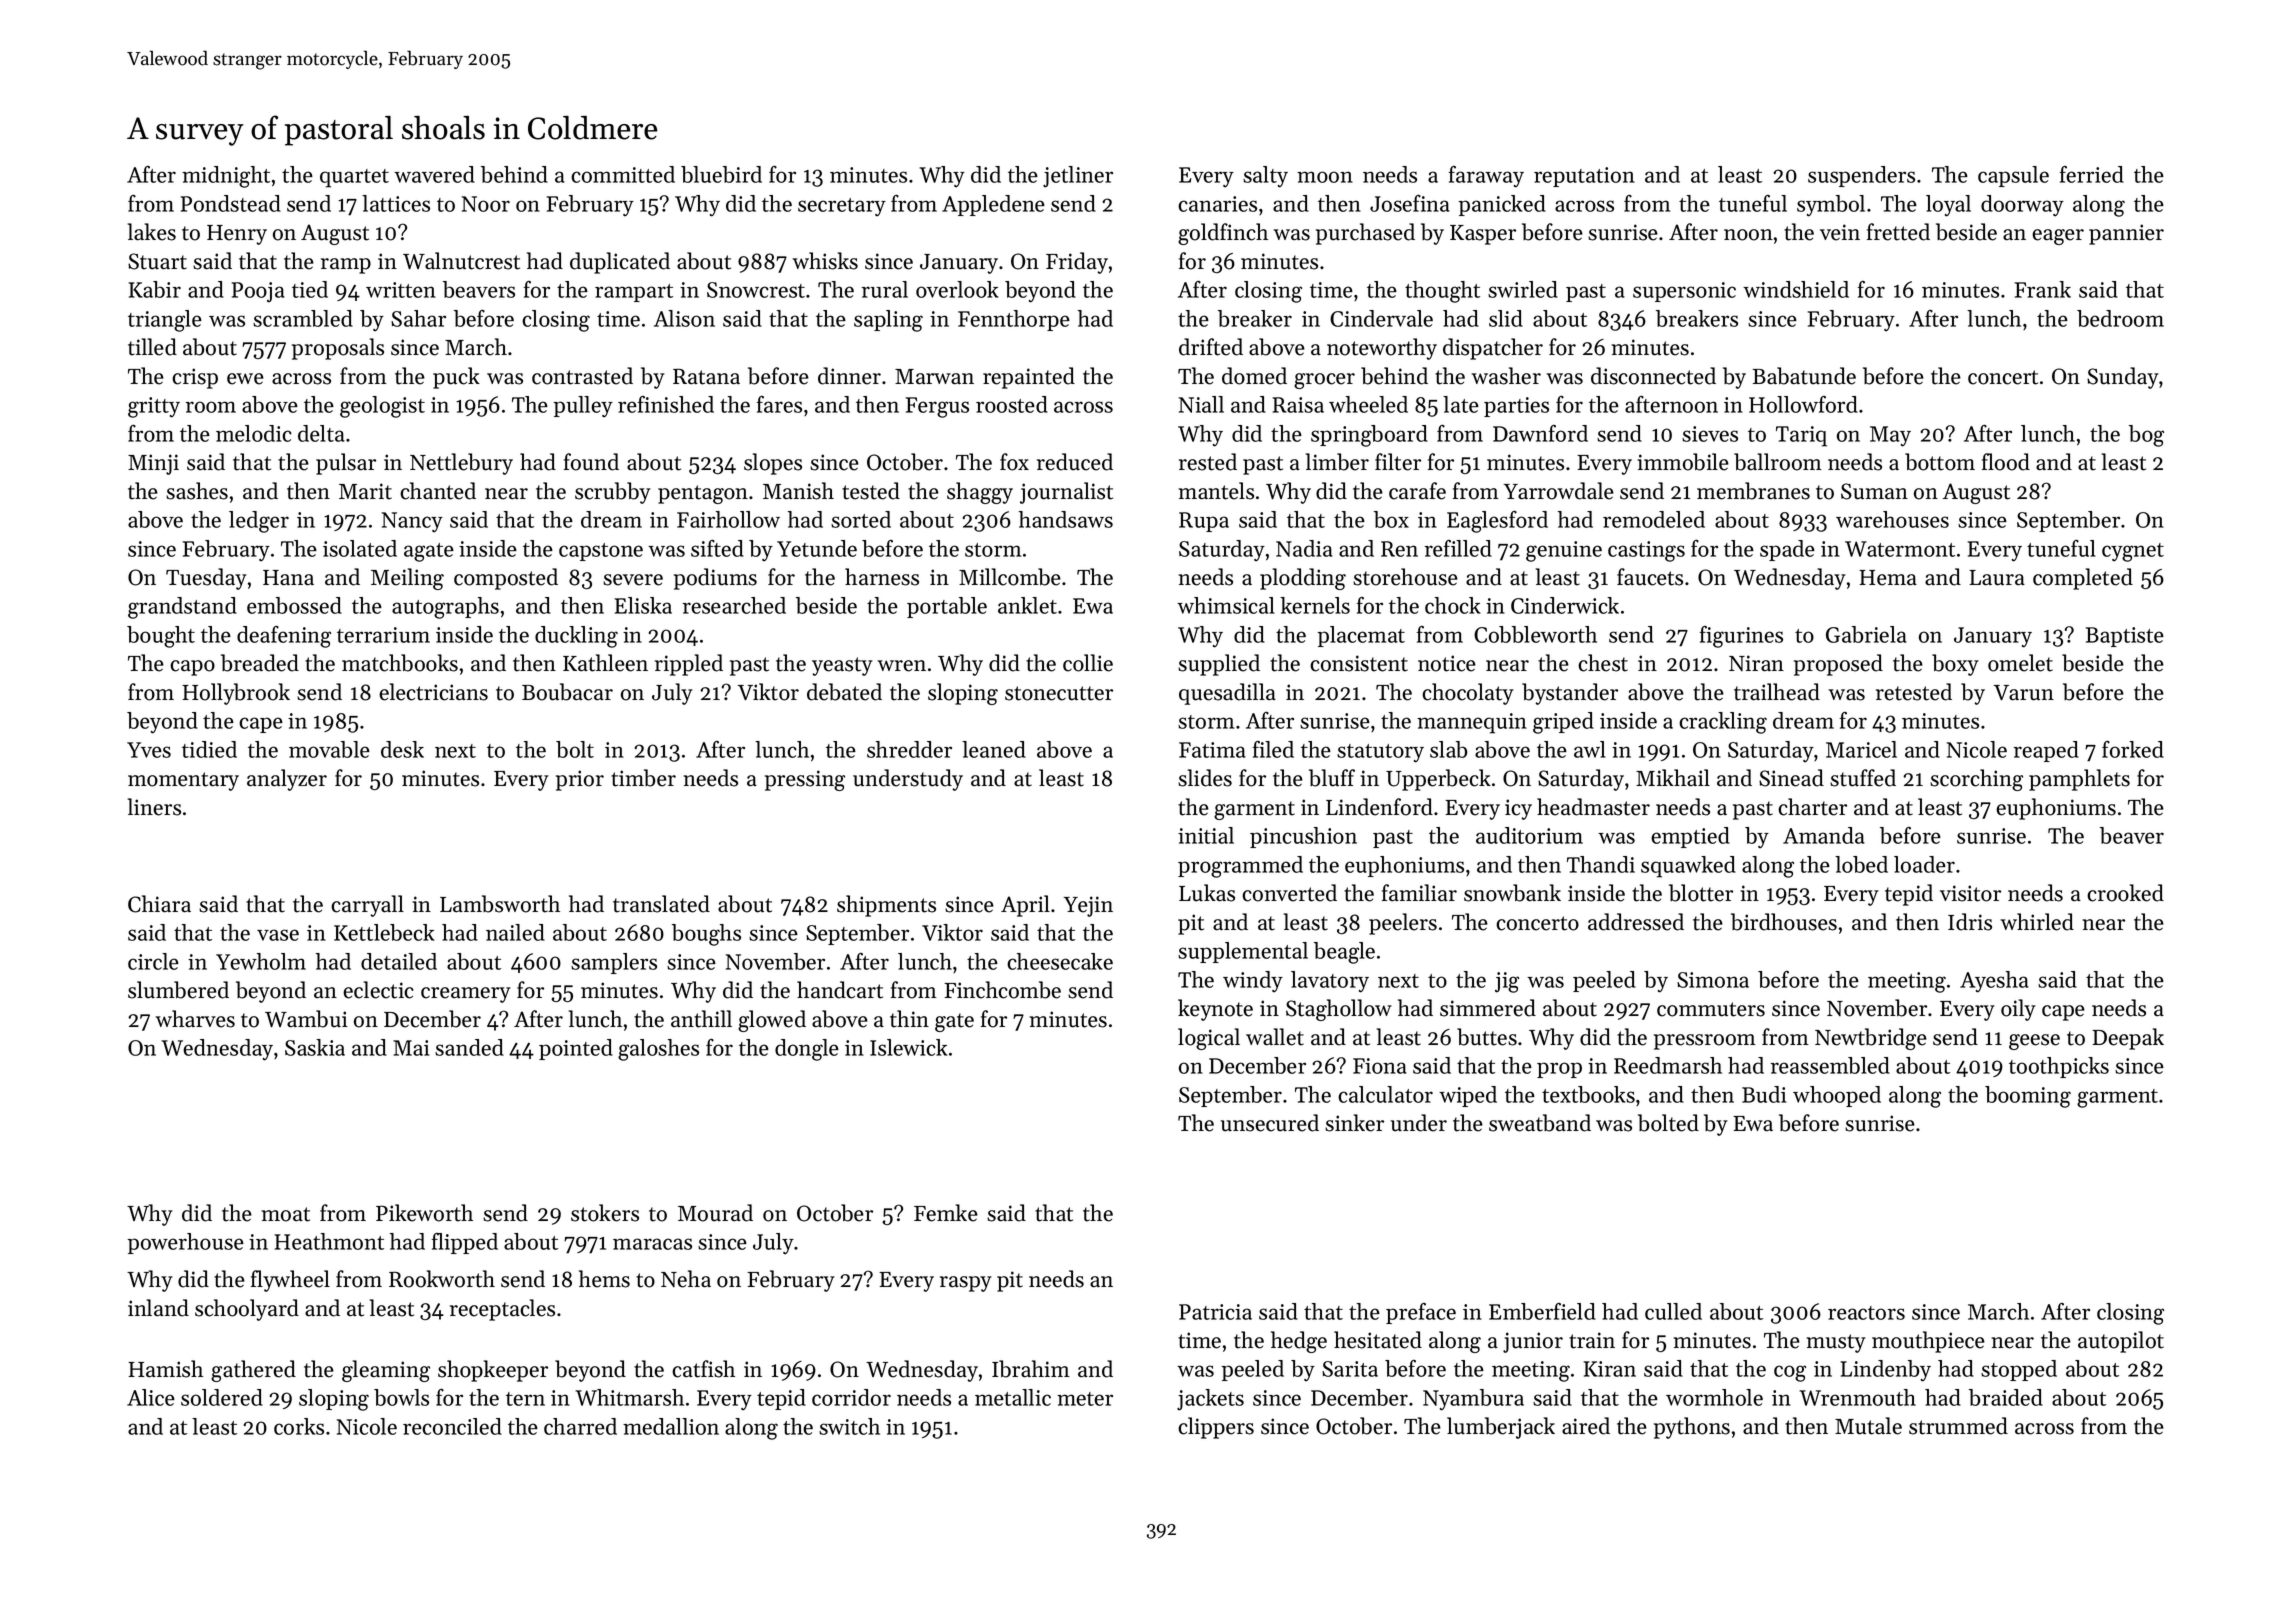  I want to click on jetliner, so click(1078, 177).
